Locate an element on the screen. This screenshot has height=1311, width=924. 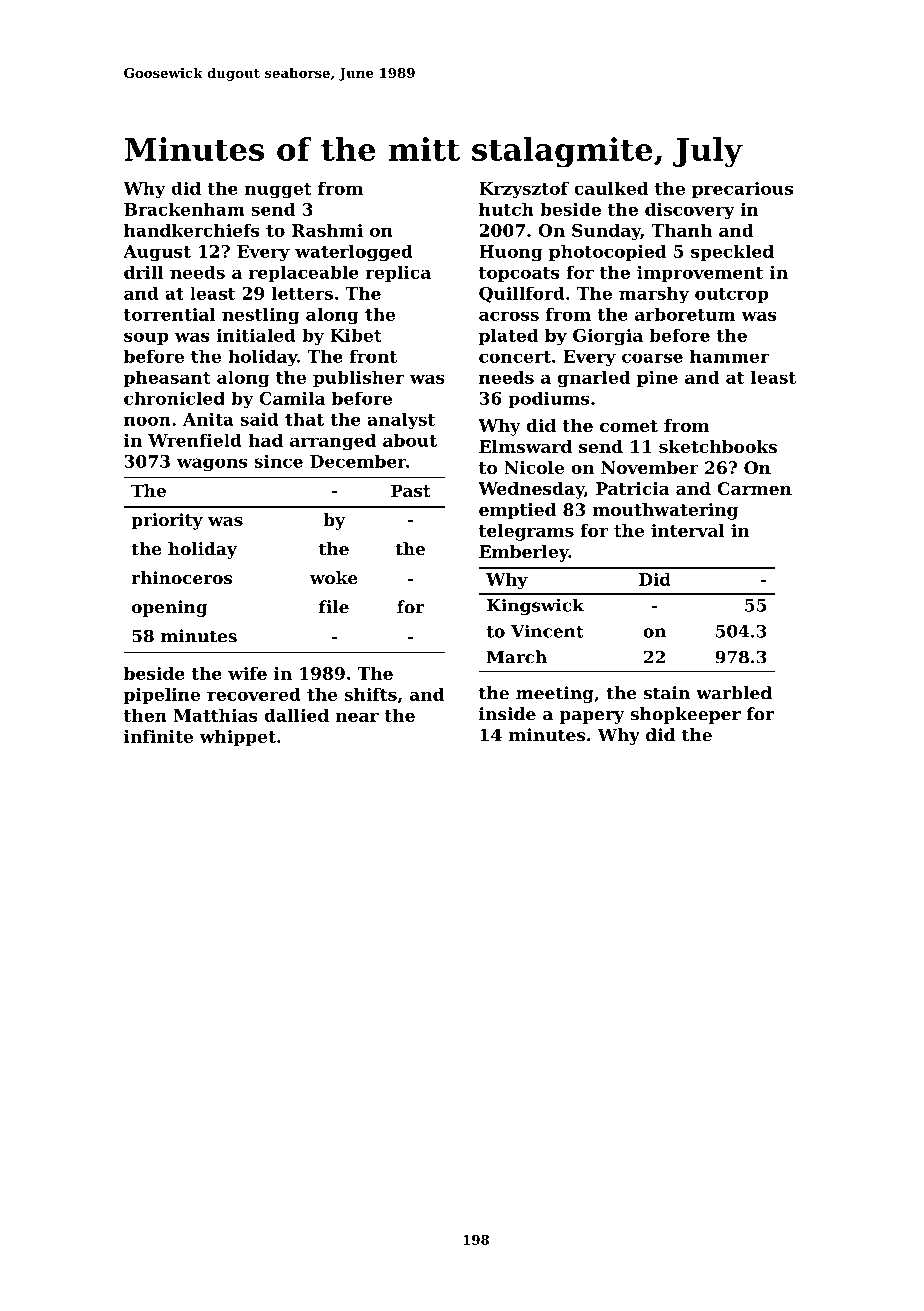
across is located at coordinates (509, 316).
